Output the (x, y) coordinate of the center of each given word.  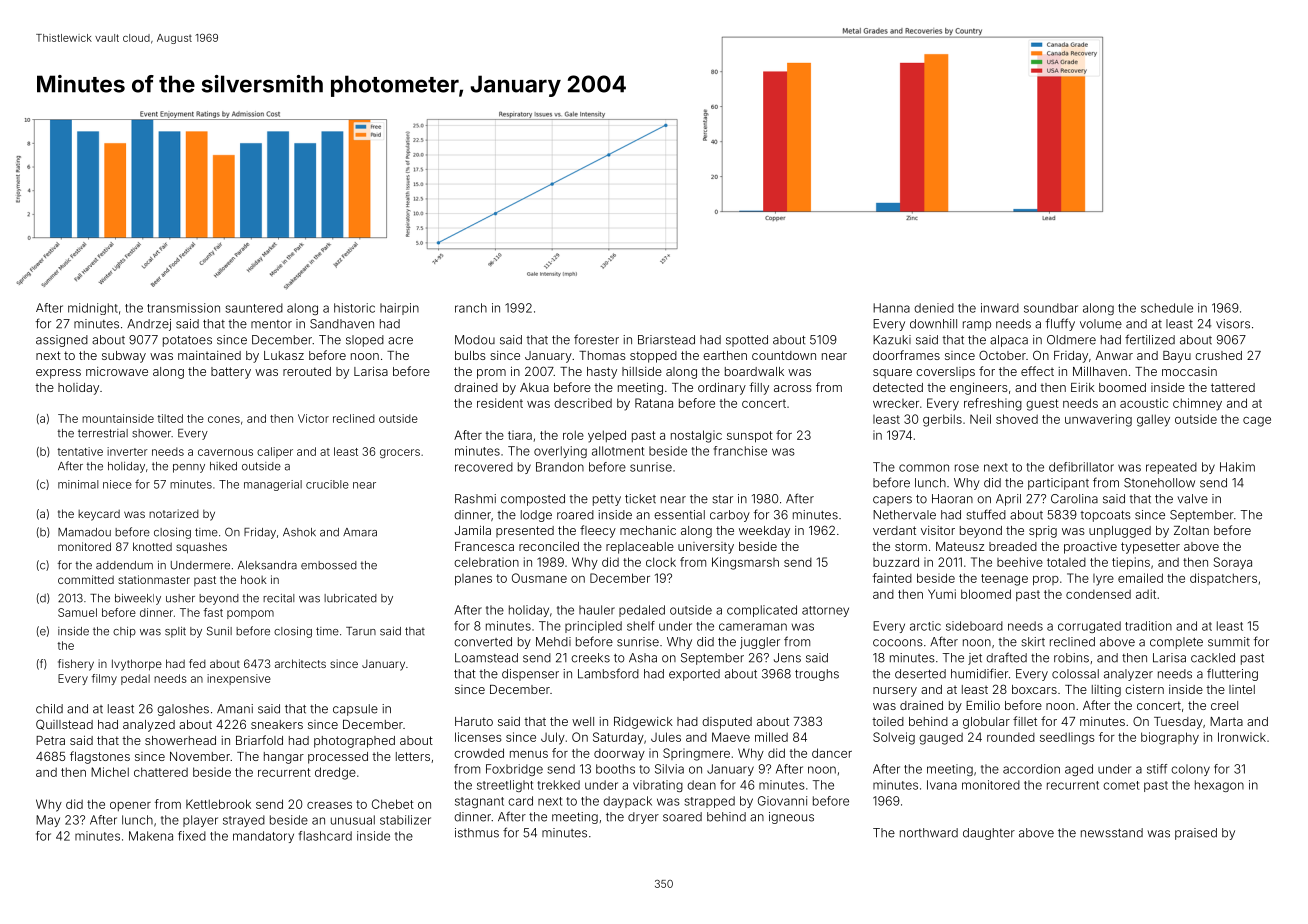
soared (682, 817)
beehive (1020, 562)
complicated (762, 611)
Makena (151, 836)
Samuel (77, 612)
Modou (475, 340)
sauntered (254, 308)
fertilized (1150, 339)
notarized (174, 513)
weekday (764, 532)
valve (1192, 499)
